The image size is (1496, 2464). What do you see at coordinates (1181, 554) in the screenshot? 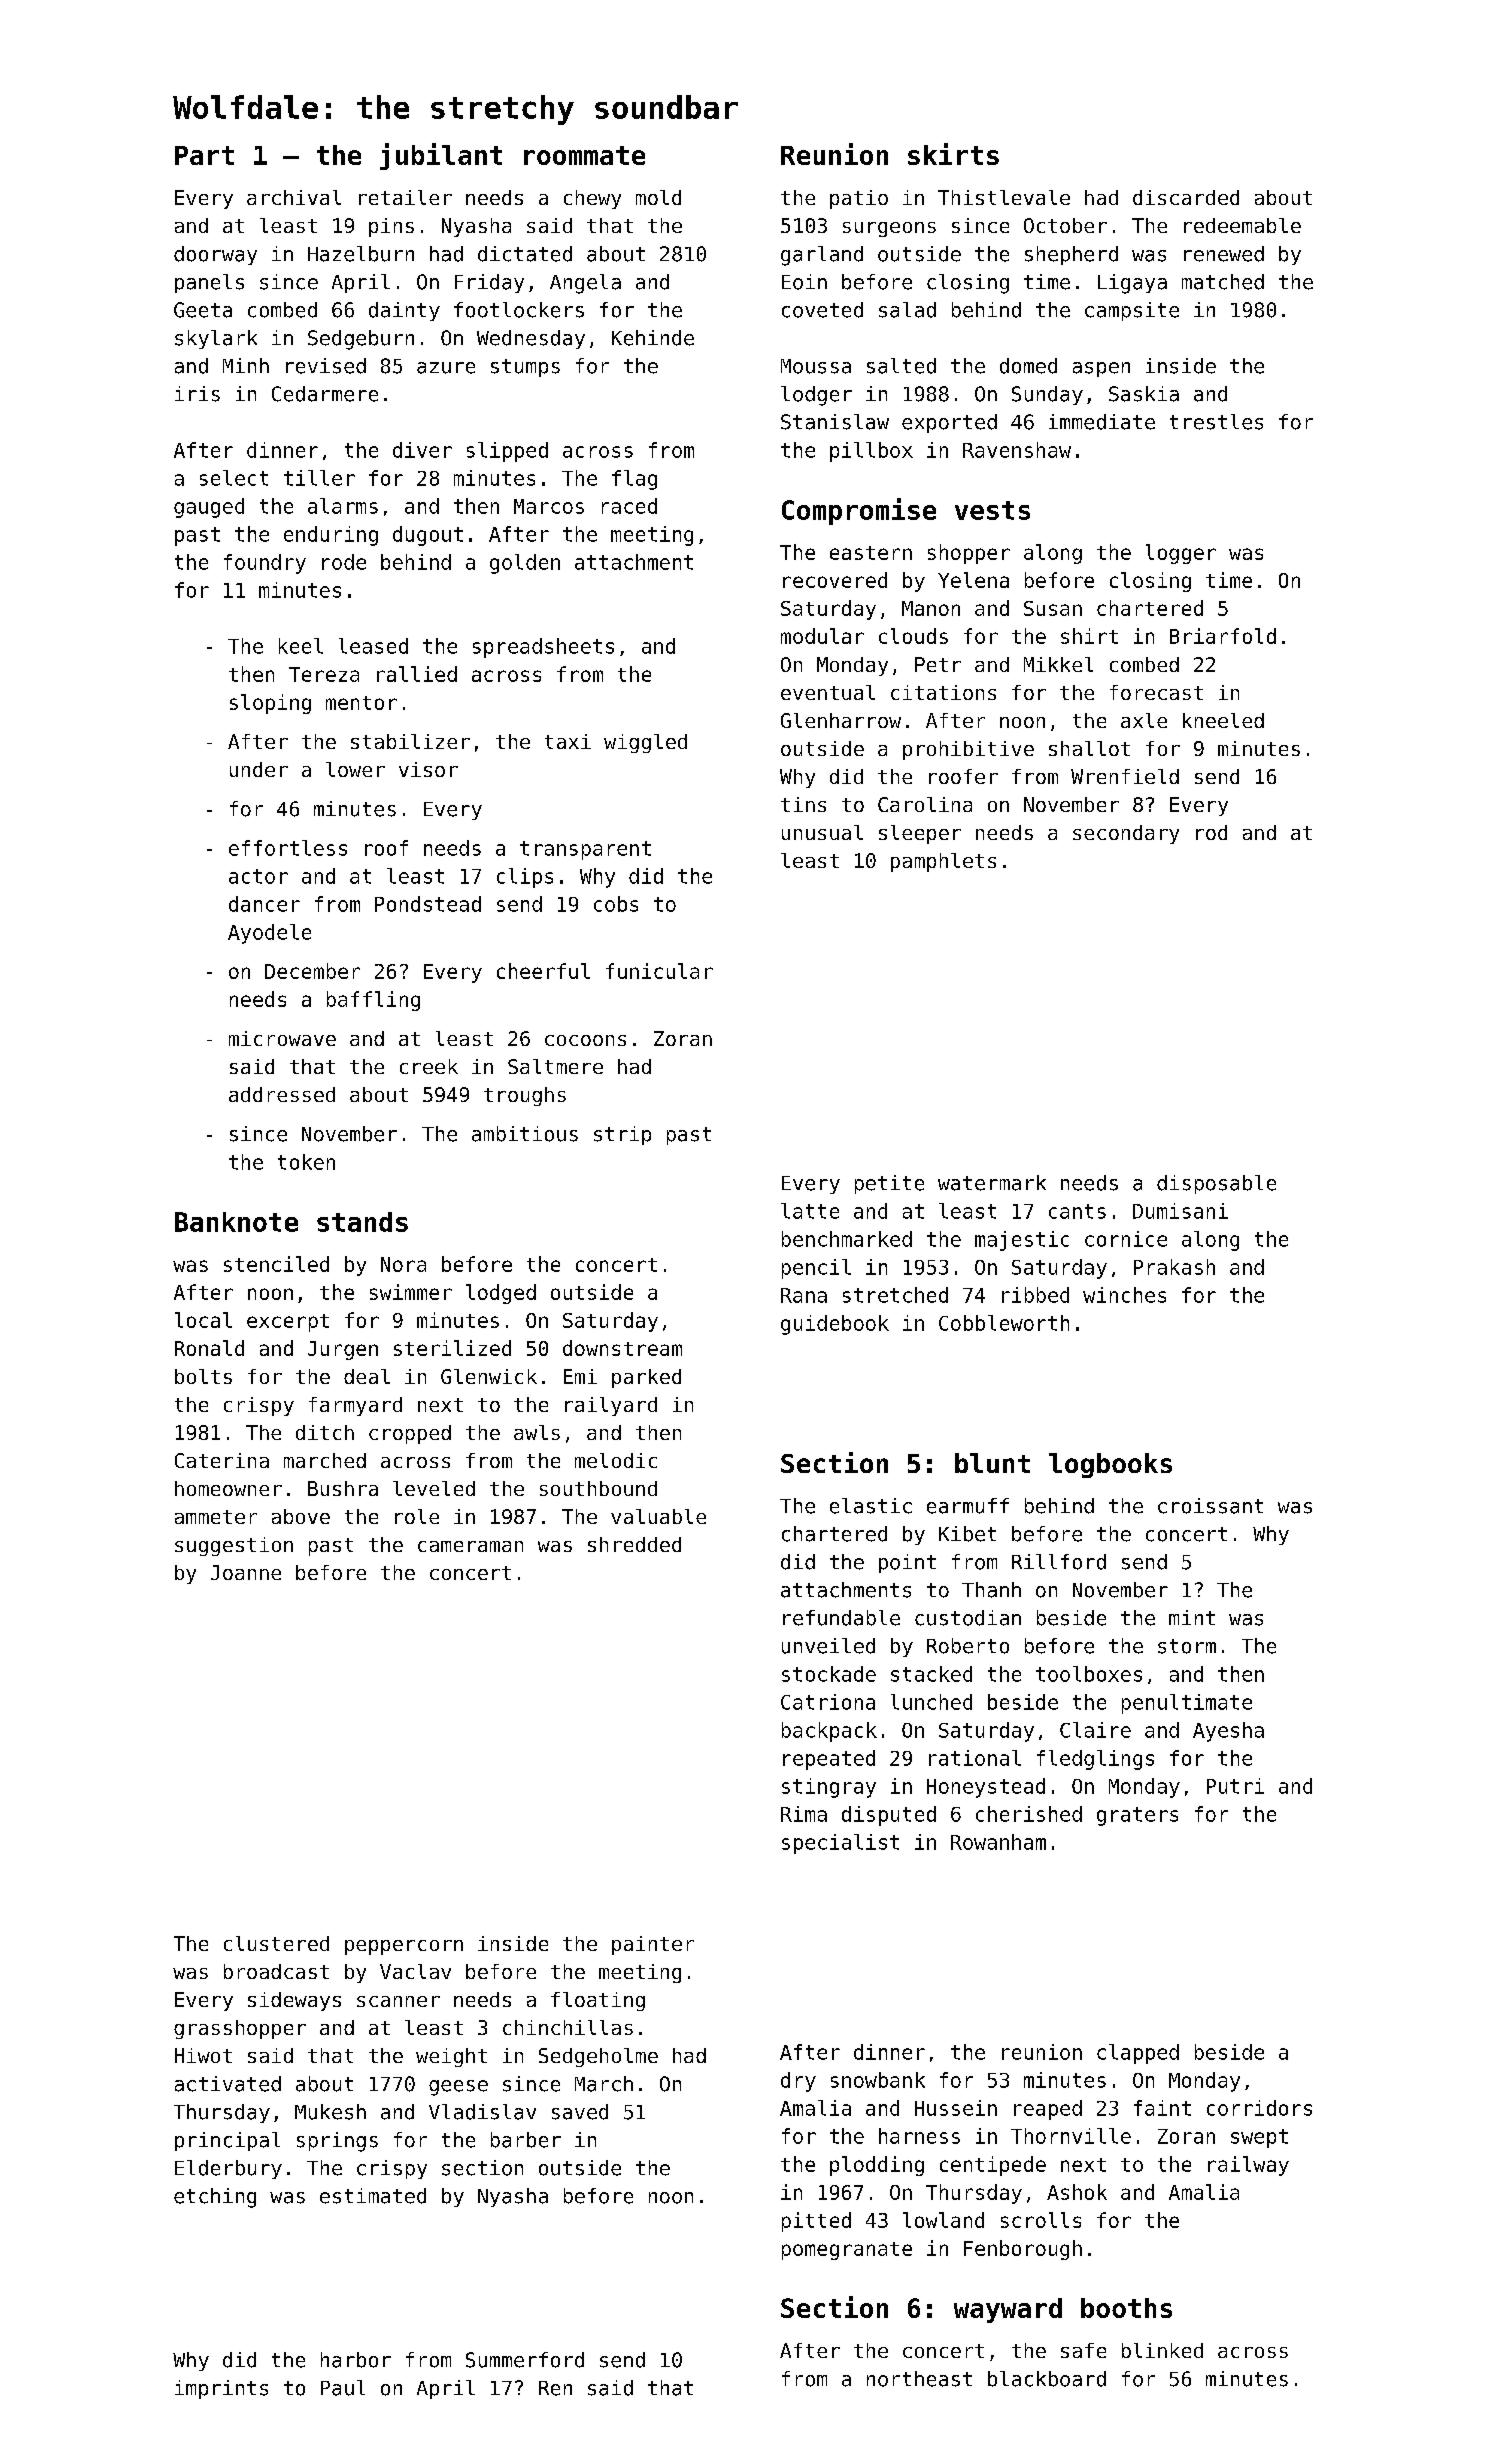
I see `logger` at bounding box center [1181, 554].
